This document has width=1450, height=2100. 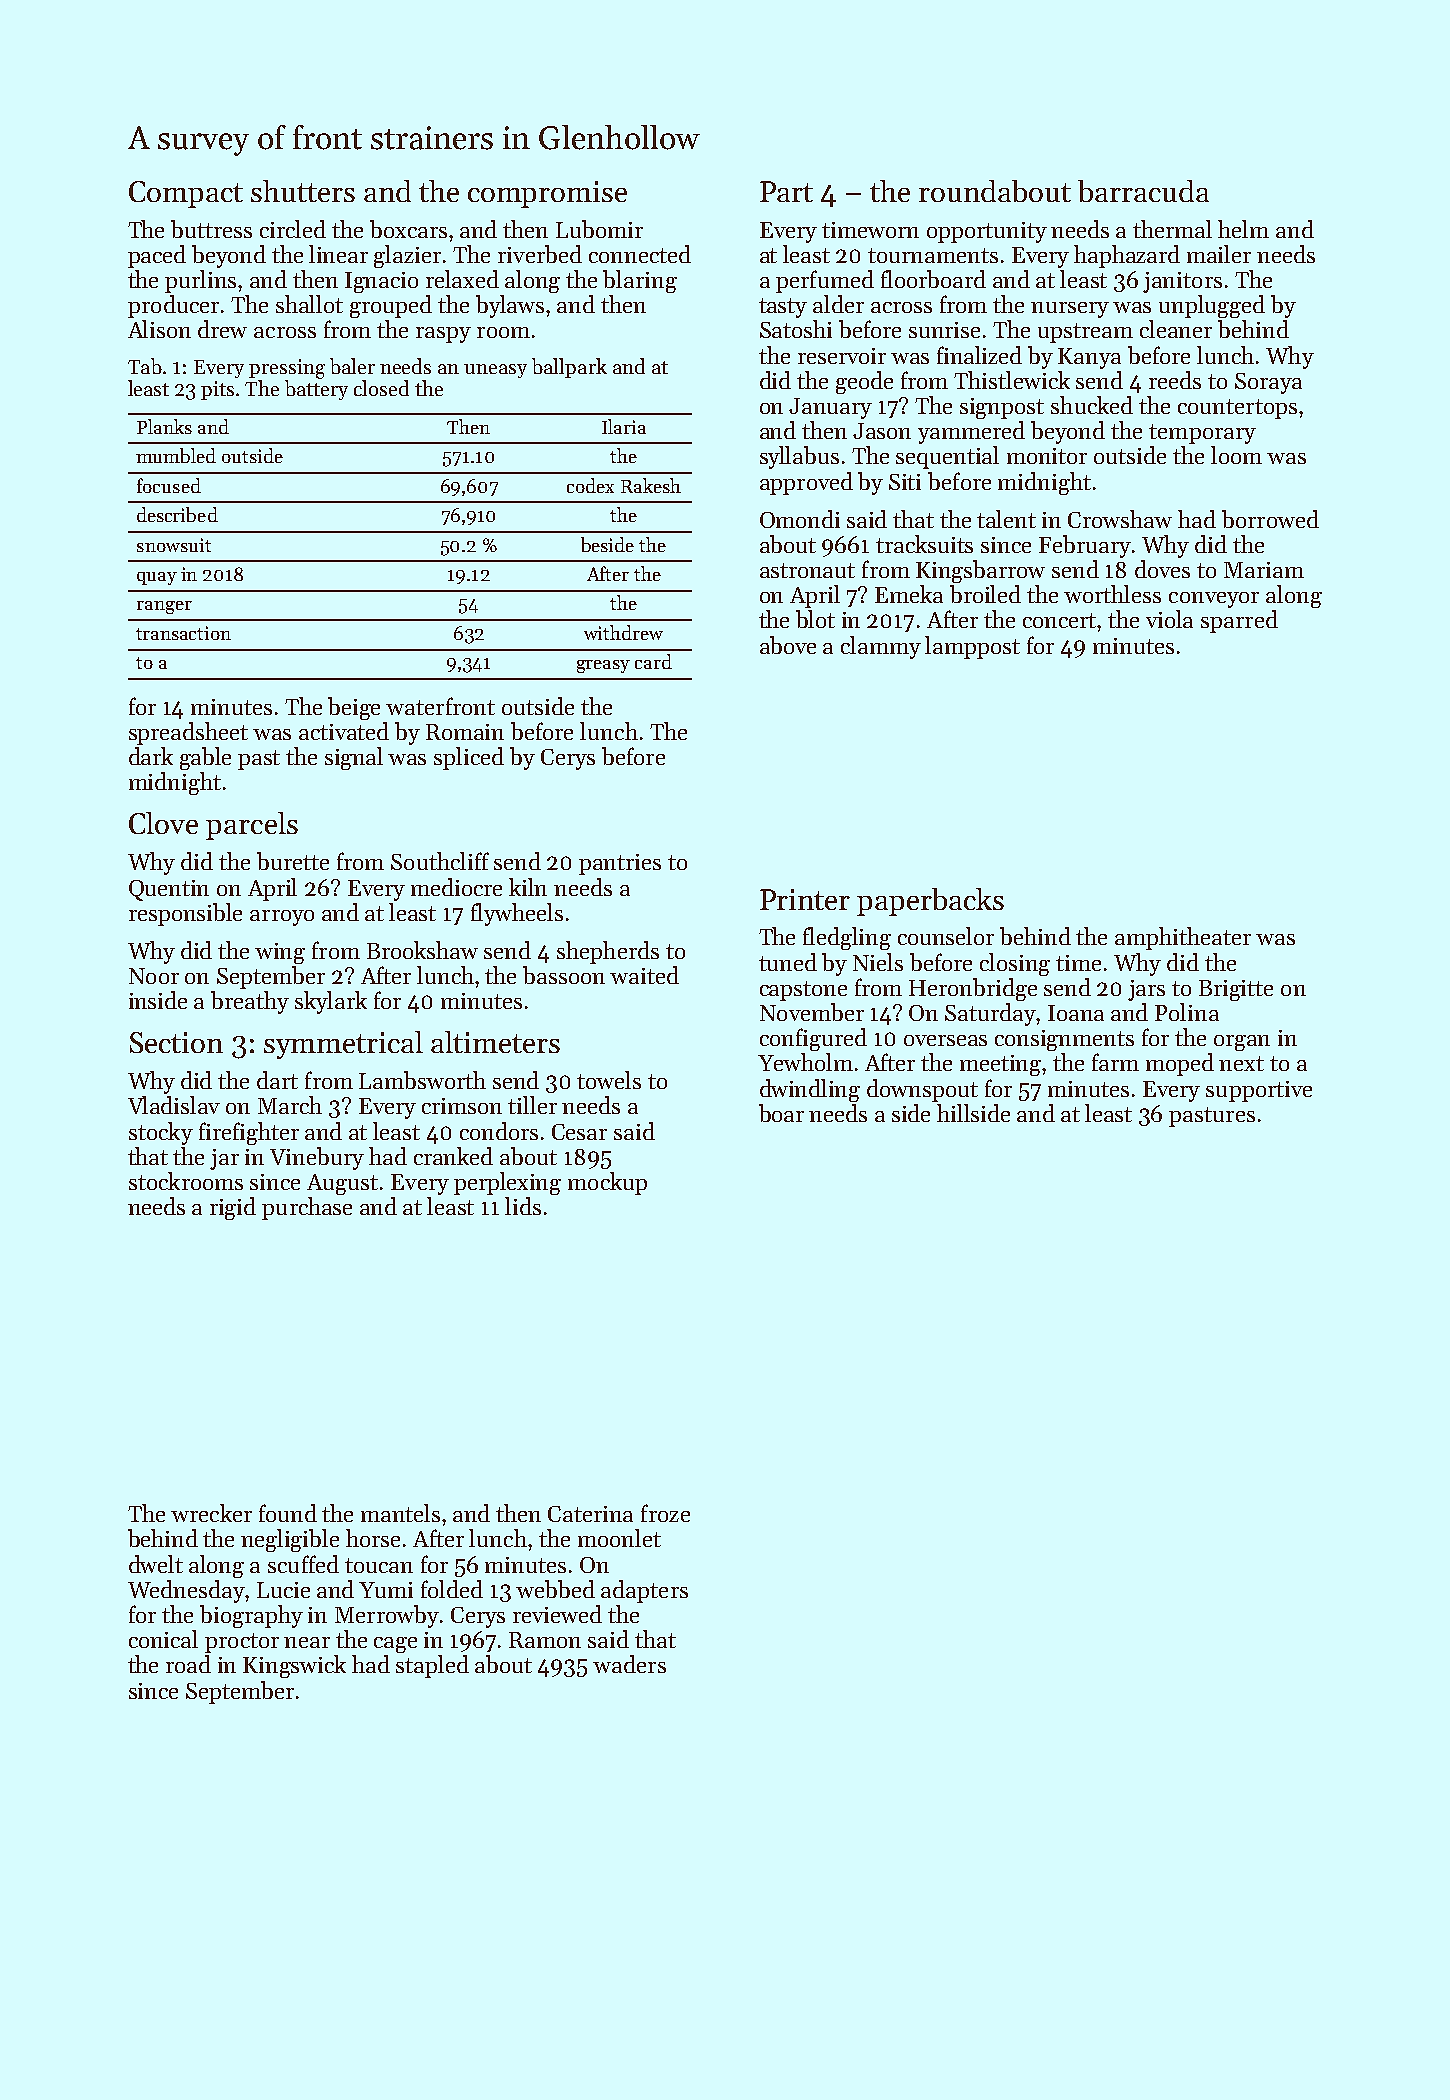 What do you see at coordinates (1047, 456) in the document?
I see `monitor` at bounding box center [1047, 456].
